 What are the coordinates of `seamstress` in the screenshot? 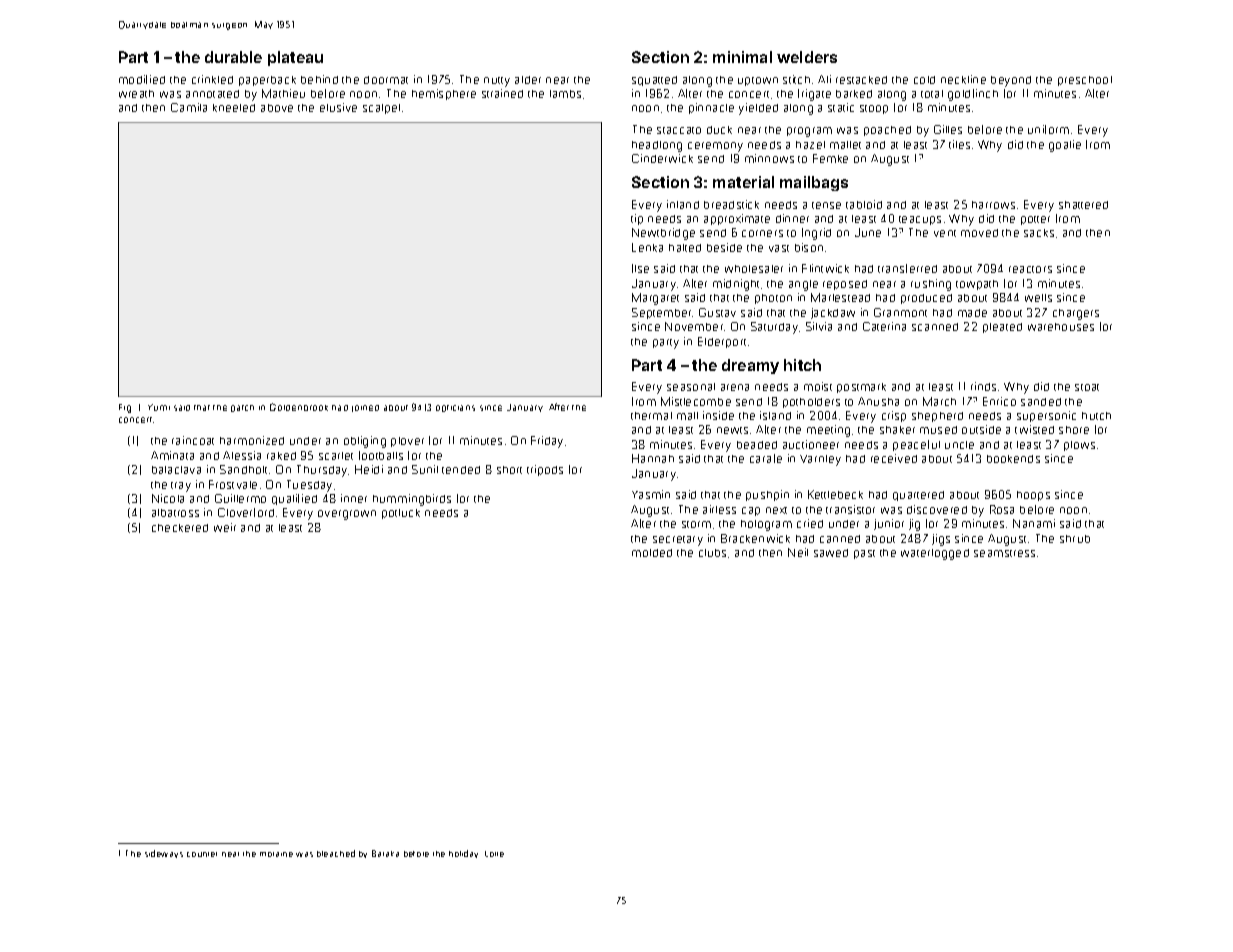 It's located at (1004, 553).
